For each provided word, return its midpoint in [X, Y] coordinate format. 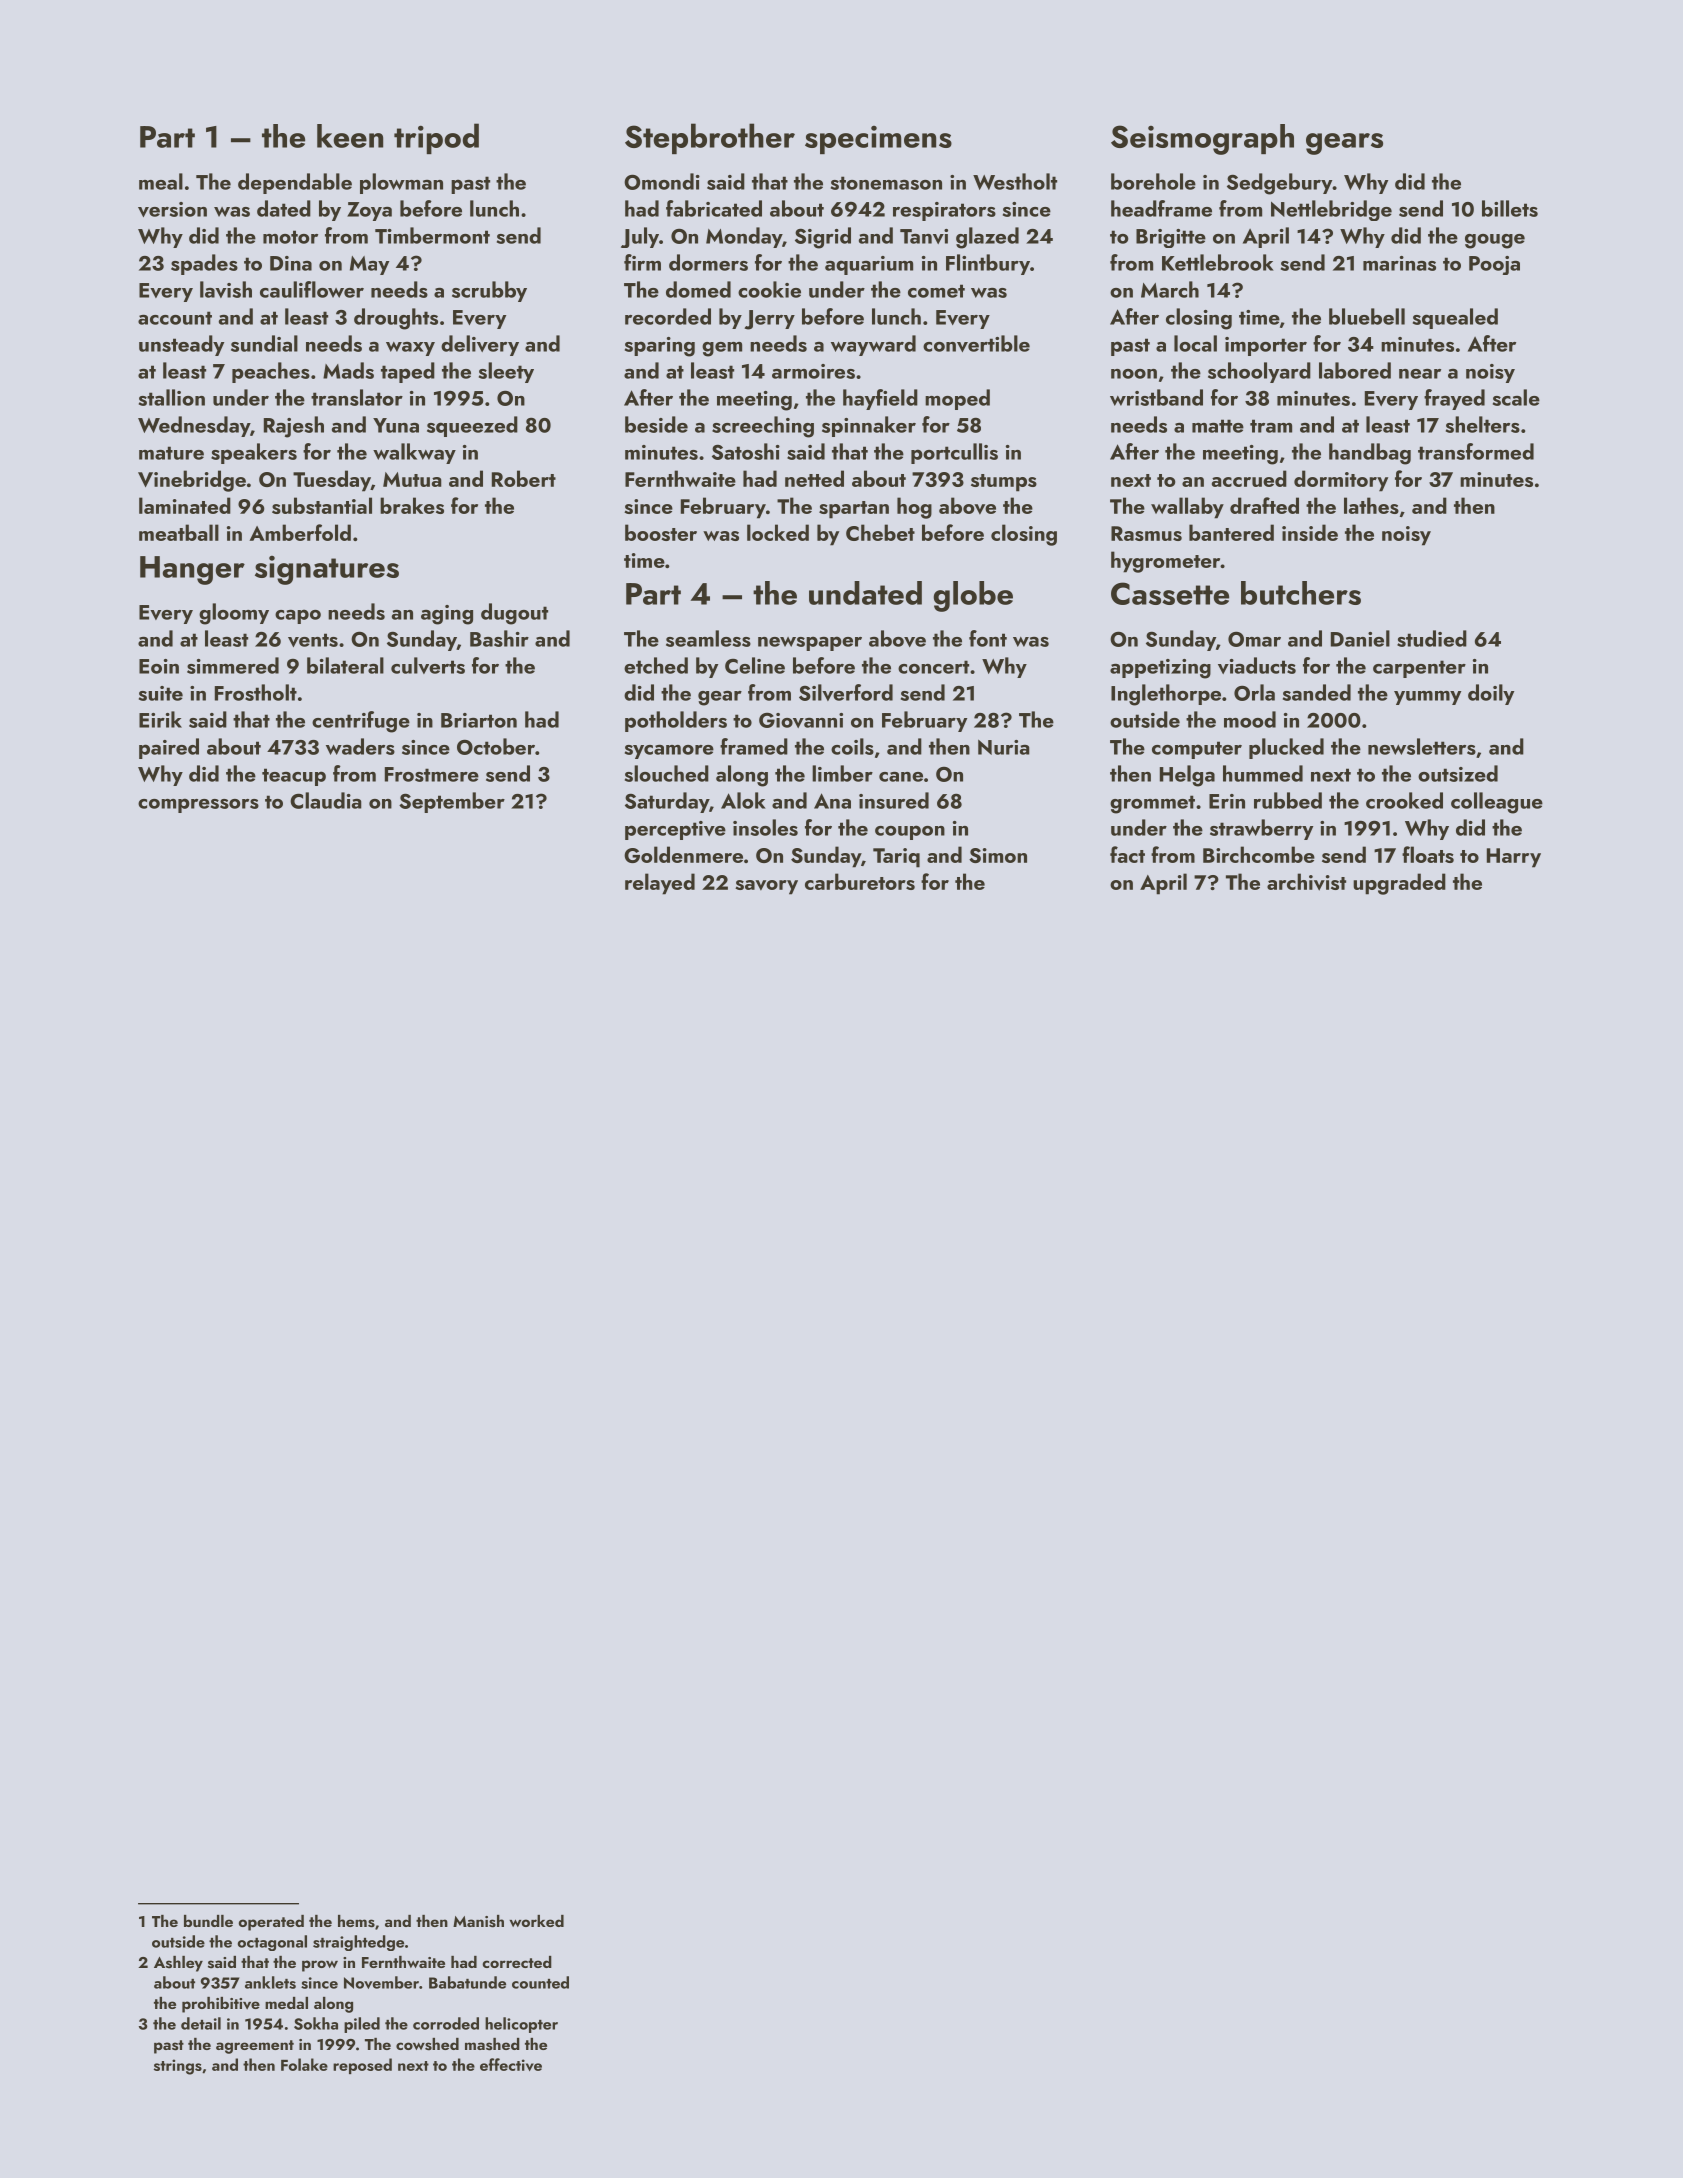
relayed [660, 884]
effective [511, 2064]
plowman [401, 183]
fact [1127, 854]
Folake [304, 2064]
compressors [198, 805]
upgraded [1399, 884]
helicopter [521, 2025]
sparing [660, 347]
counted [540, 1982]
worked [536, 1921]
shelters [1483, 424]
